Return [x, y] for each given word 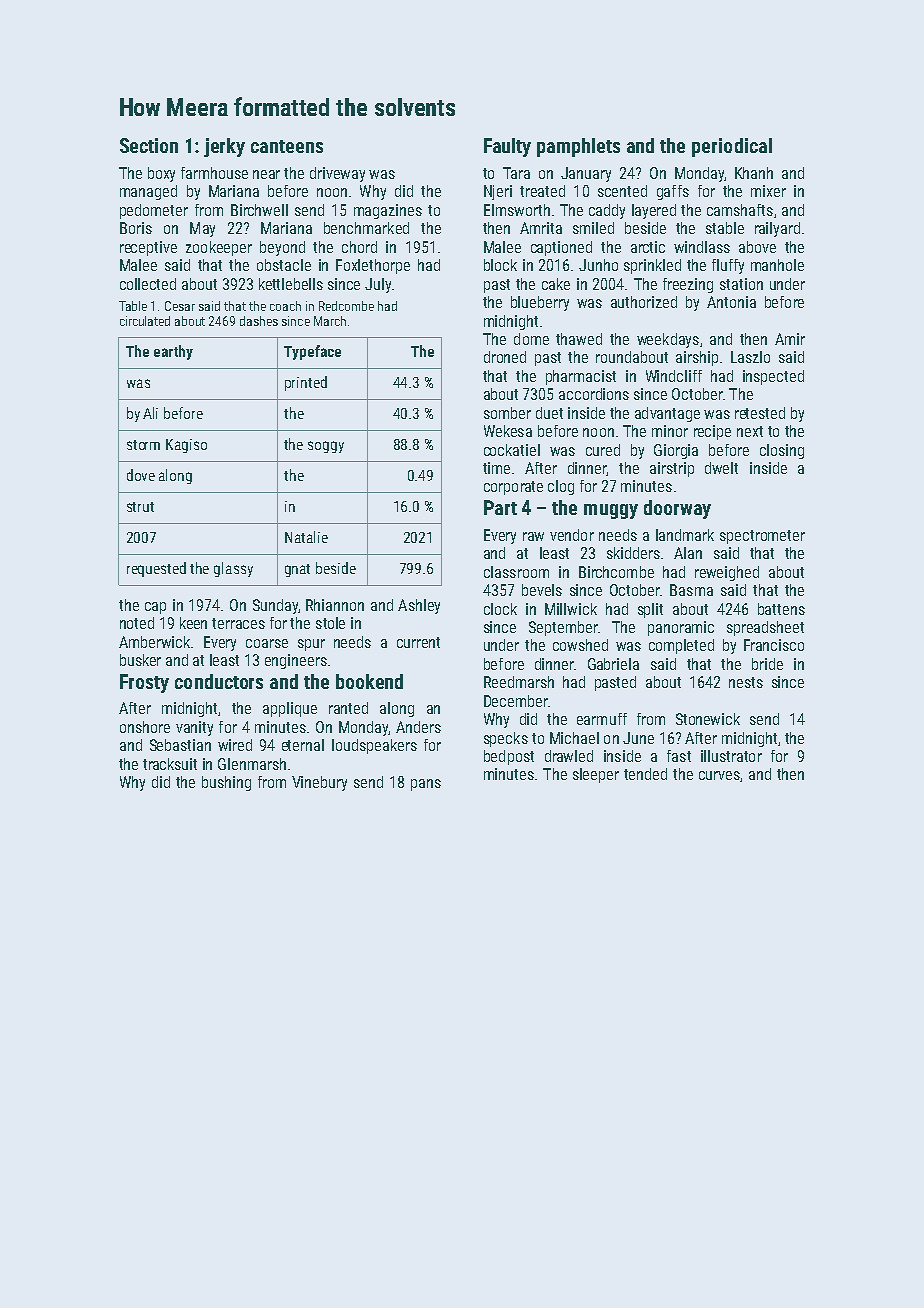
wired [235, 745]
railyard [777, 229]
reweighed [727, 573]
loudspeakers [374, 746]
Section [149, 145]
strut [140, 507]
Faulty [507, 147]
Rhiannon [335, 605]
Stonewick [708, 719]
